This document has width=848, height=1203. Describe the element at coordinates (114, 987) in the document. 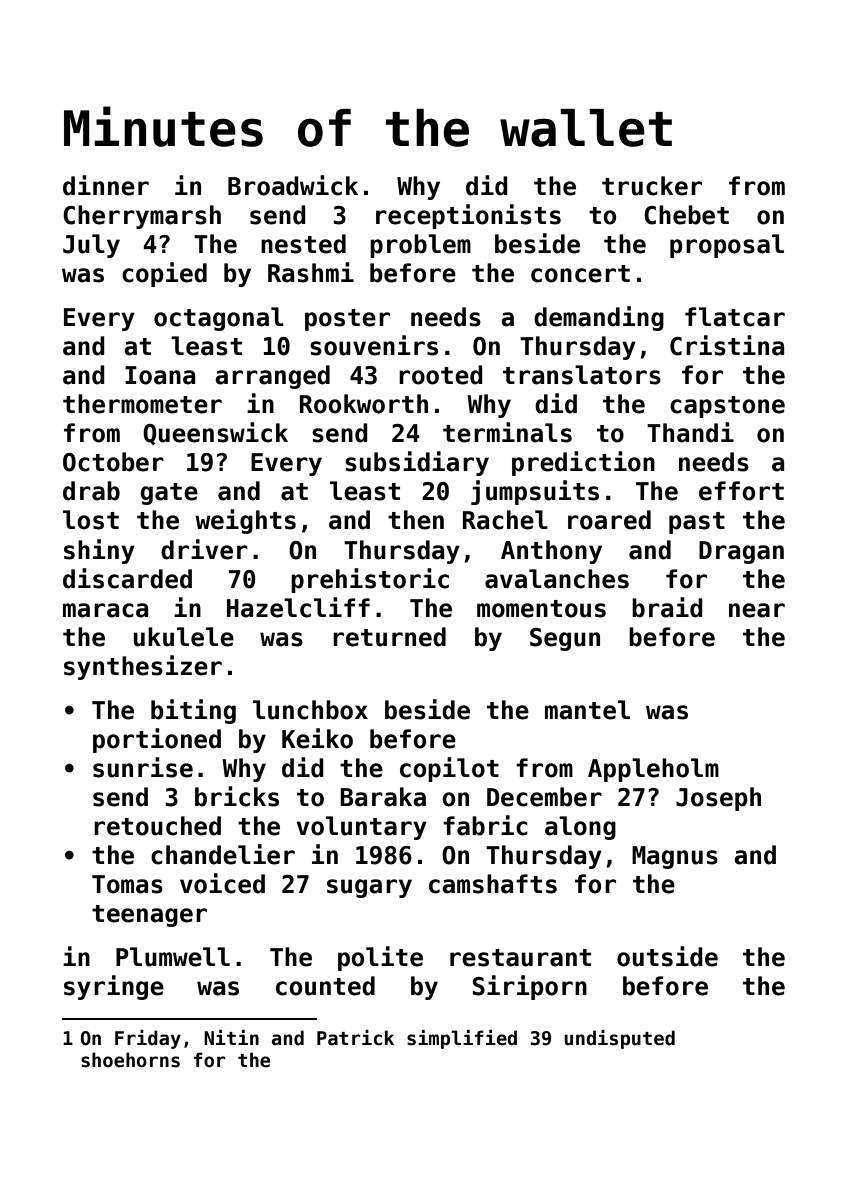

I see `syringe` at that location.
